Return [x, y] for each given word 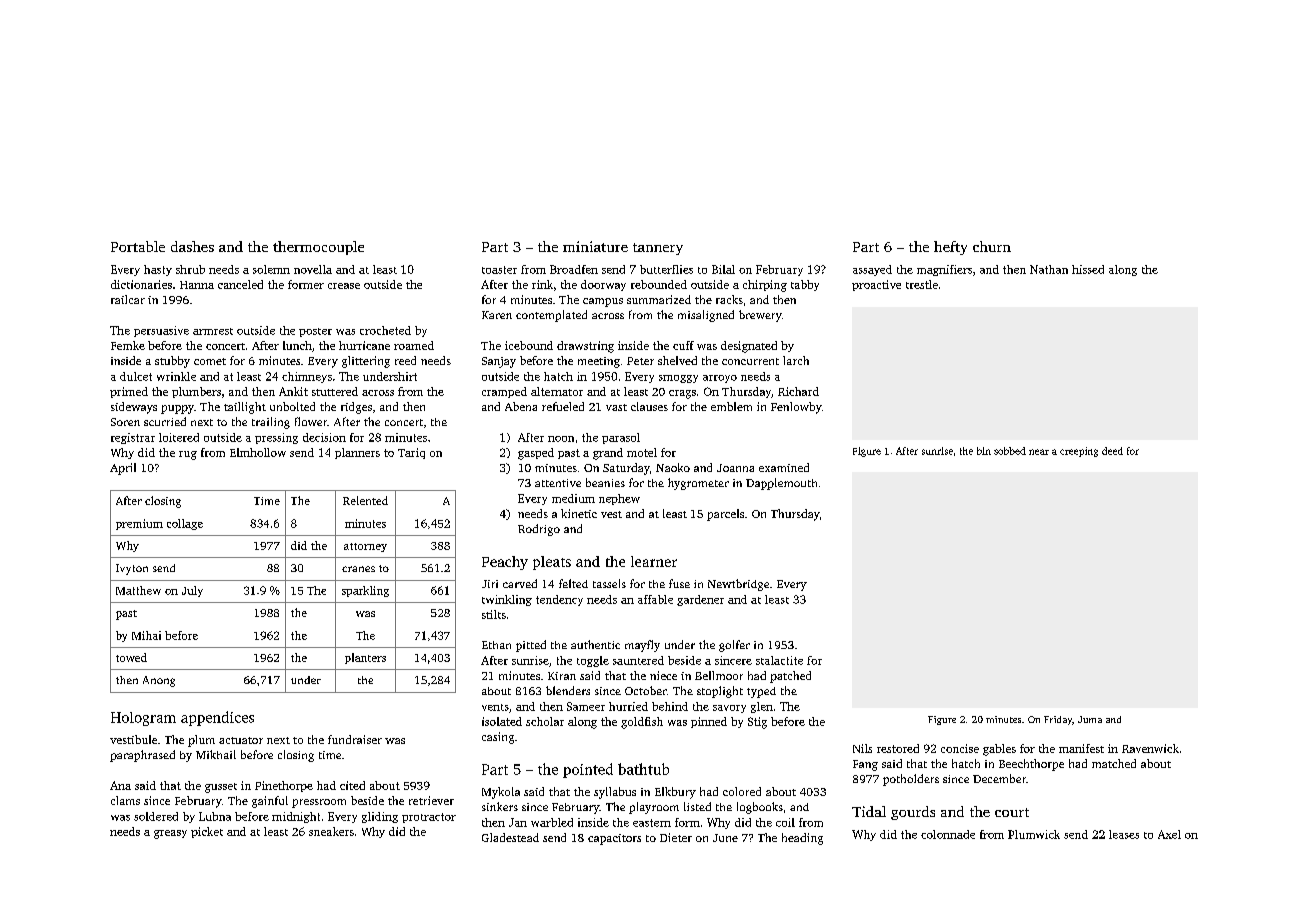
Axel [1169, 834]
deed [1112, 451]
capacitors [614, 839]
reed [405, 360]
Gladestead [510, 837]
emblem [731, 406]
